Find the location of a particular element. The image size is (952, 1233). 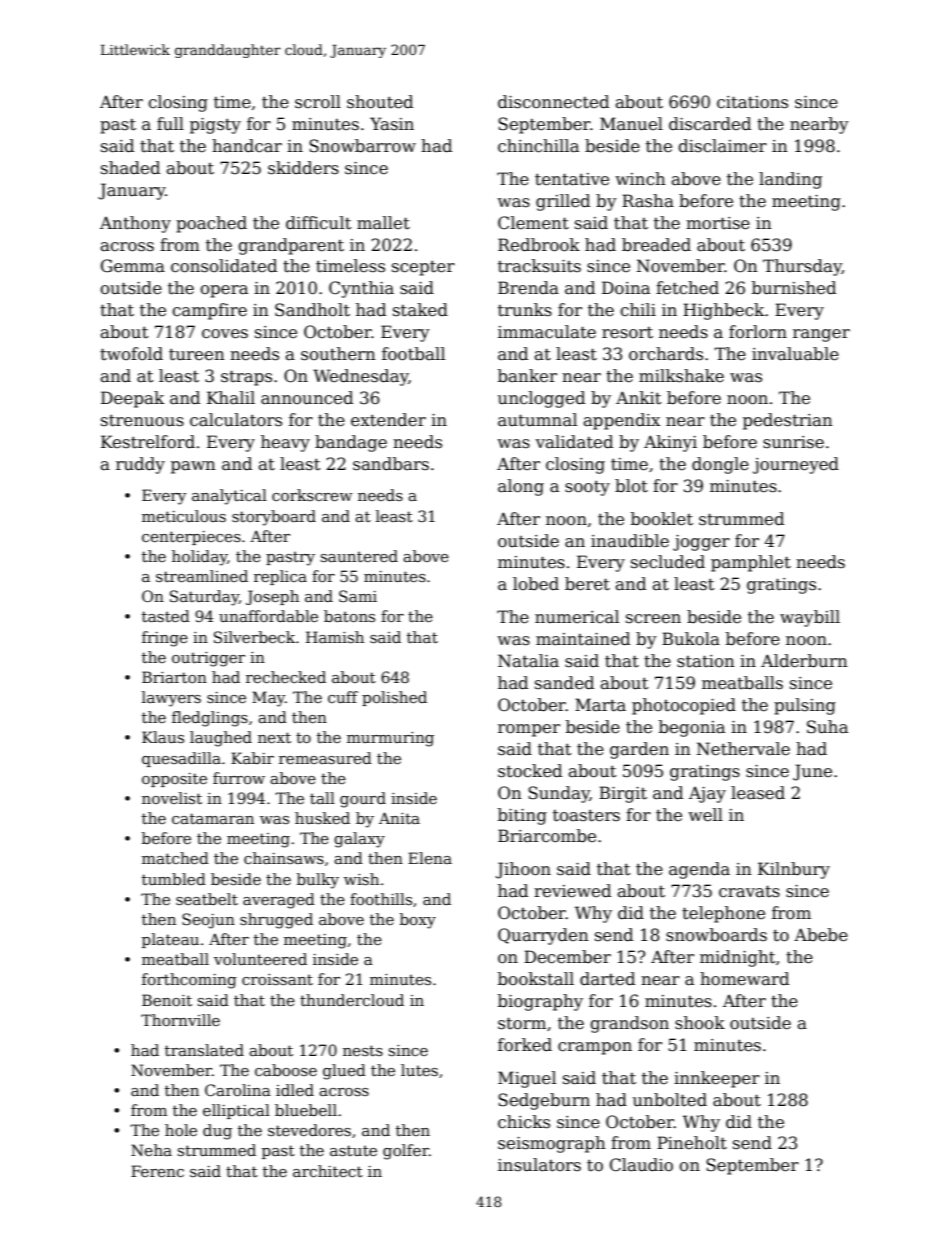

citations is located at coordinates (752, 102).
